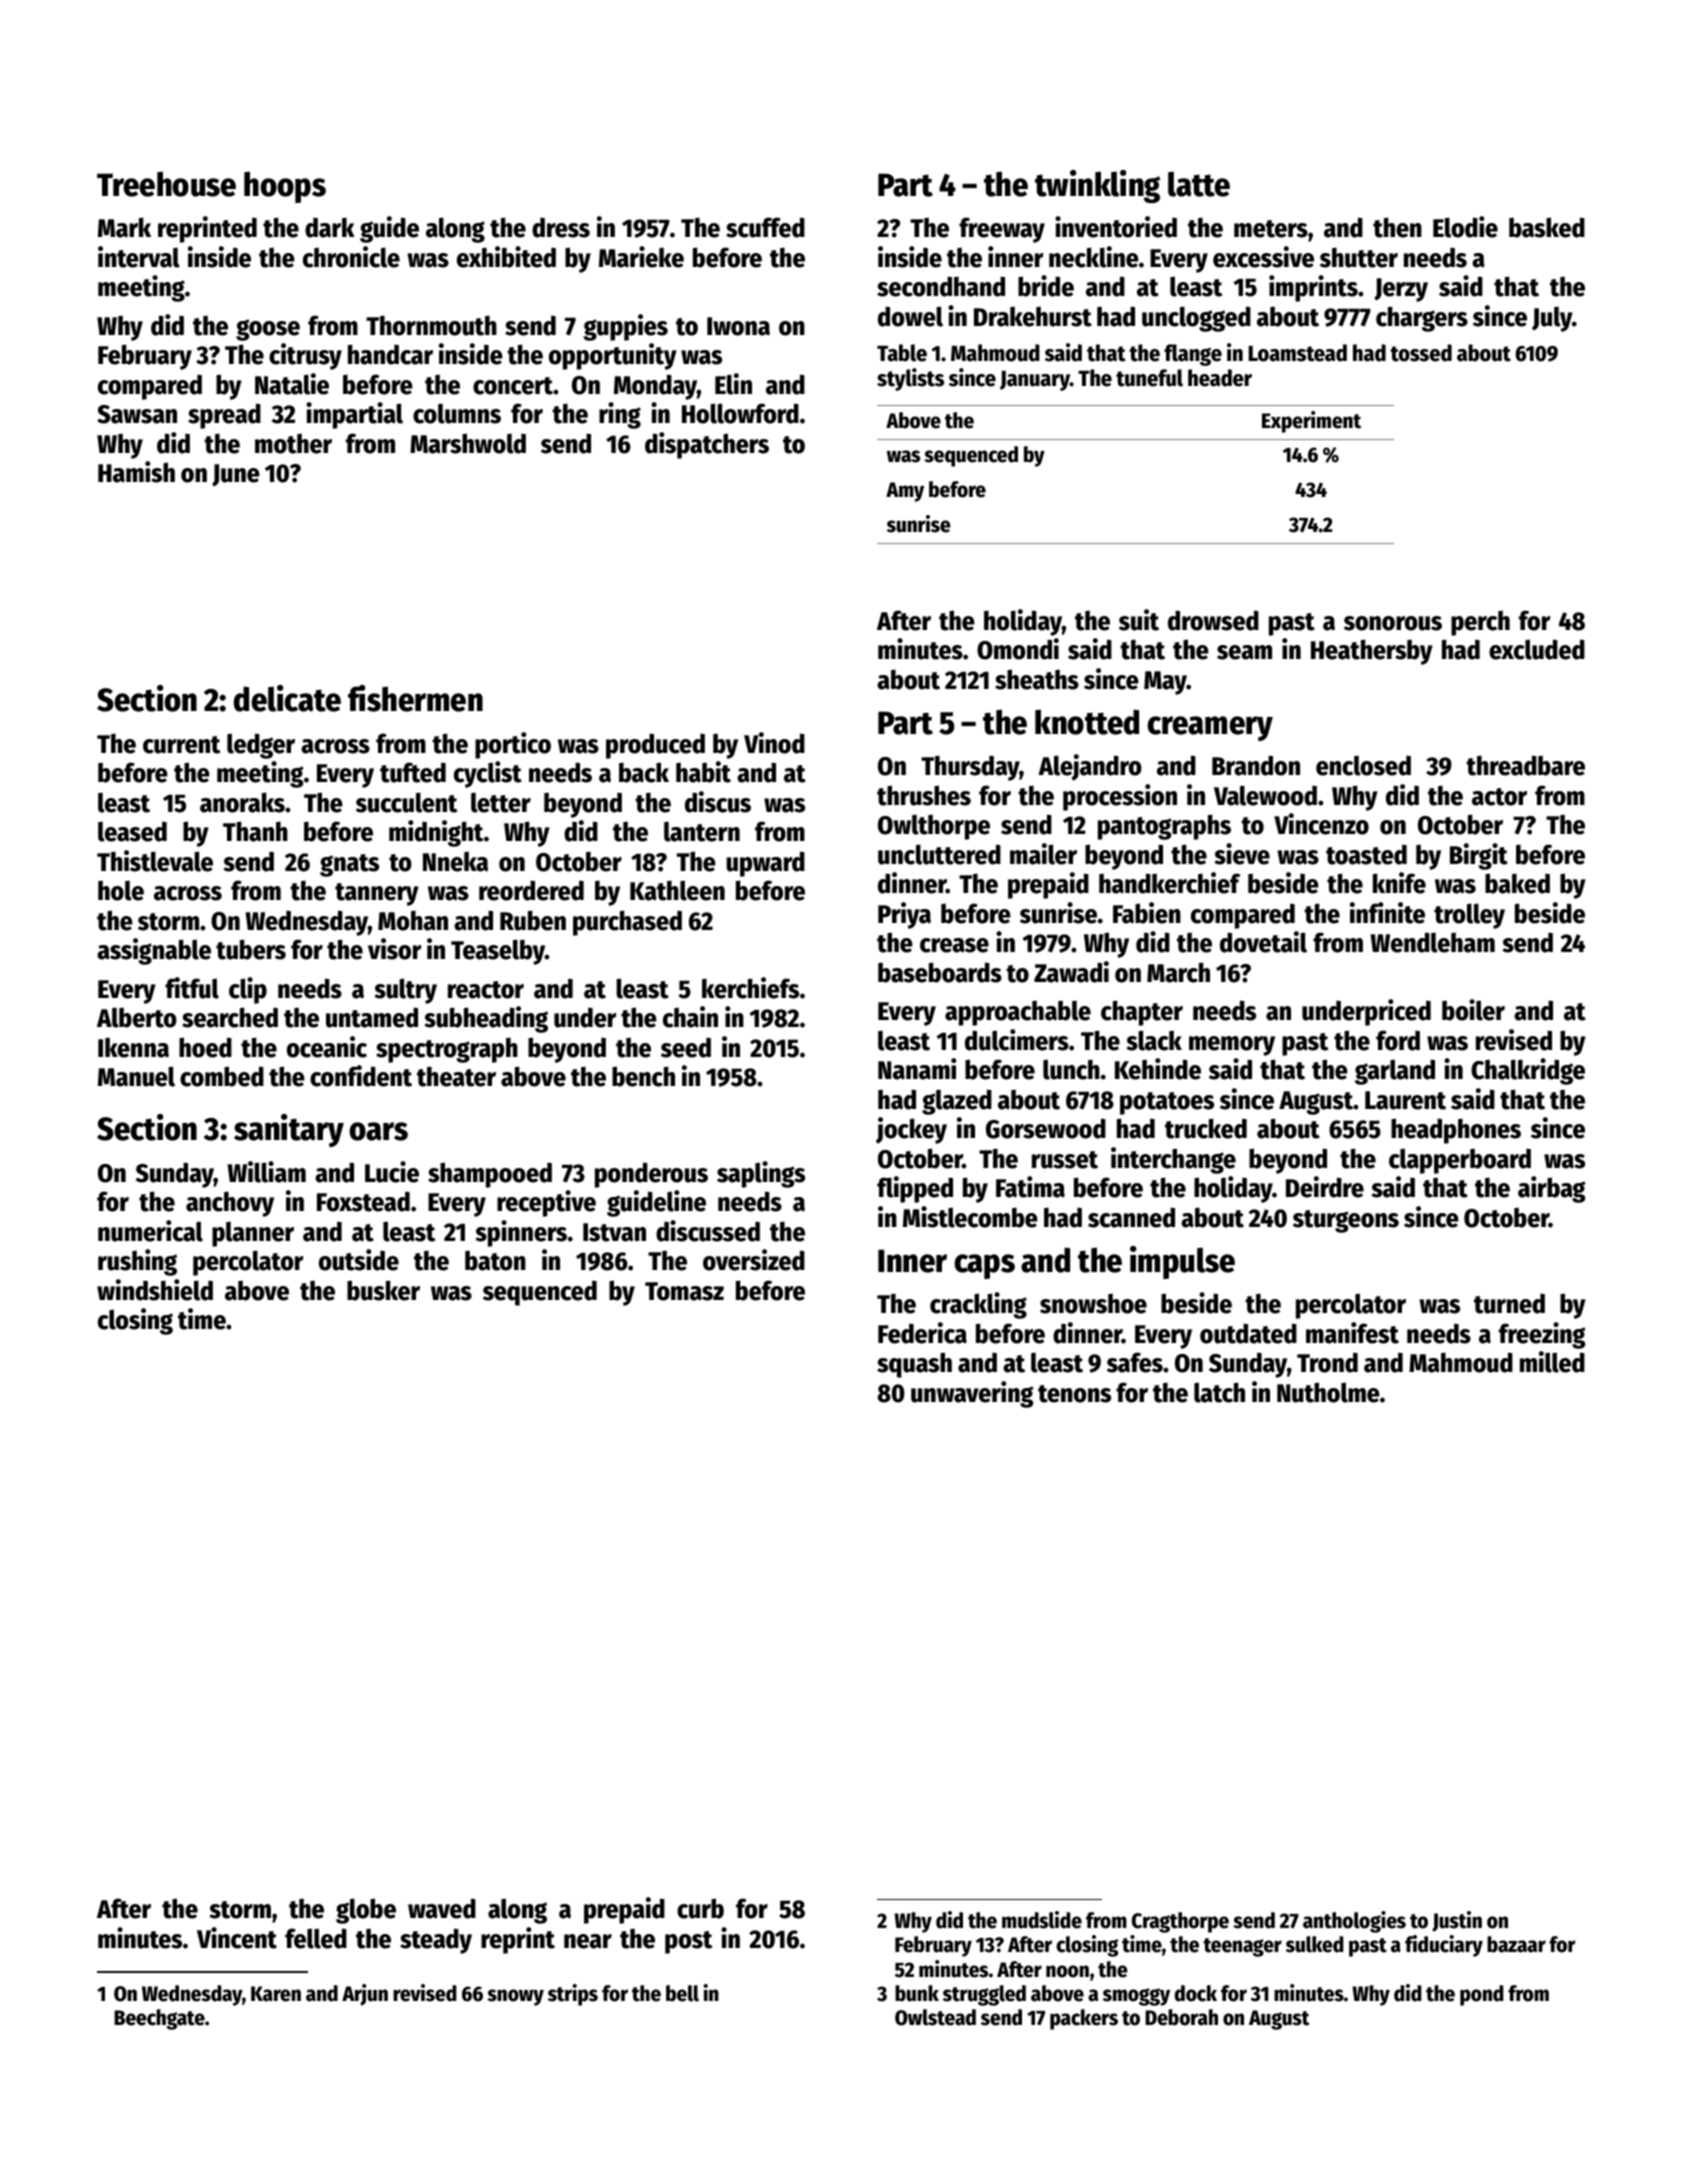 Image resolution: width=1683 pixels, height=2178 pixels. What do you see at coordinates (137, 1018) in the page?
I see `Alberto` at bounding box center [137, 1018].
